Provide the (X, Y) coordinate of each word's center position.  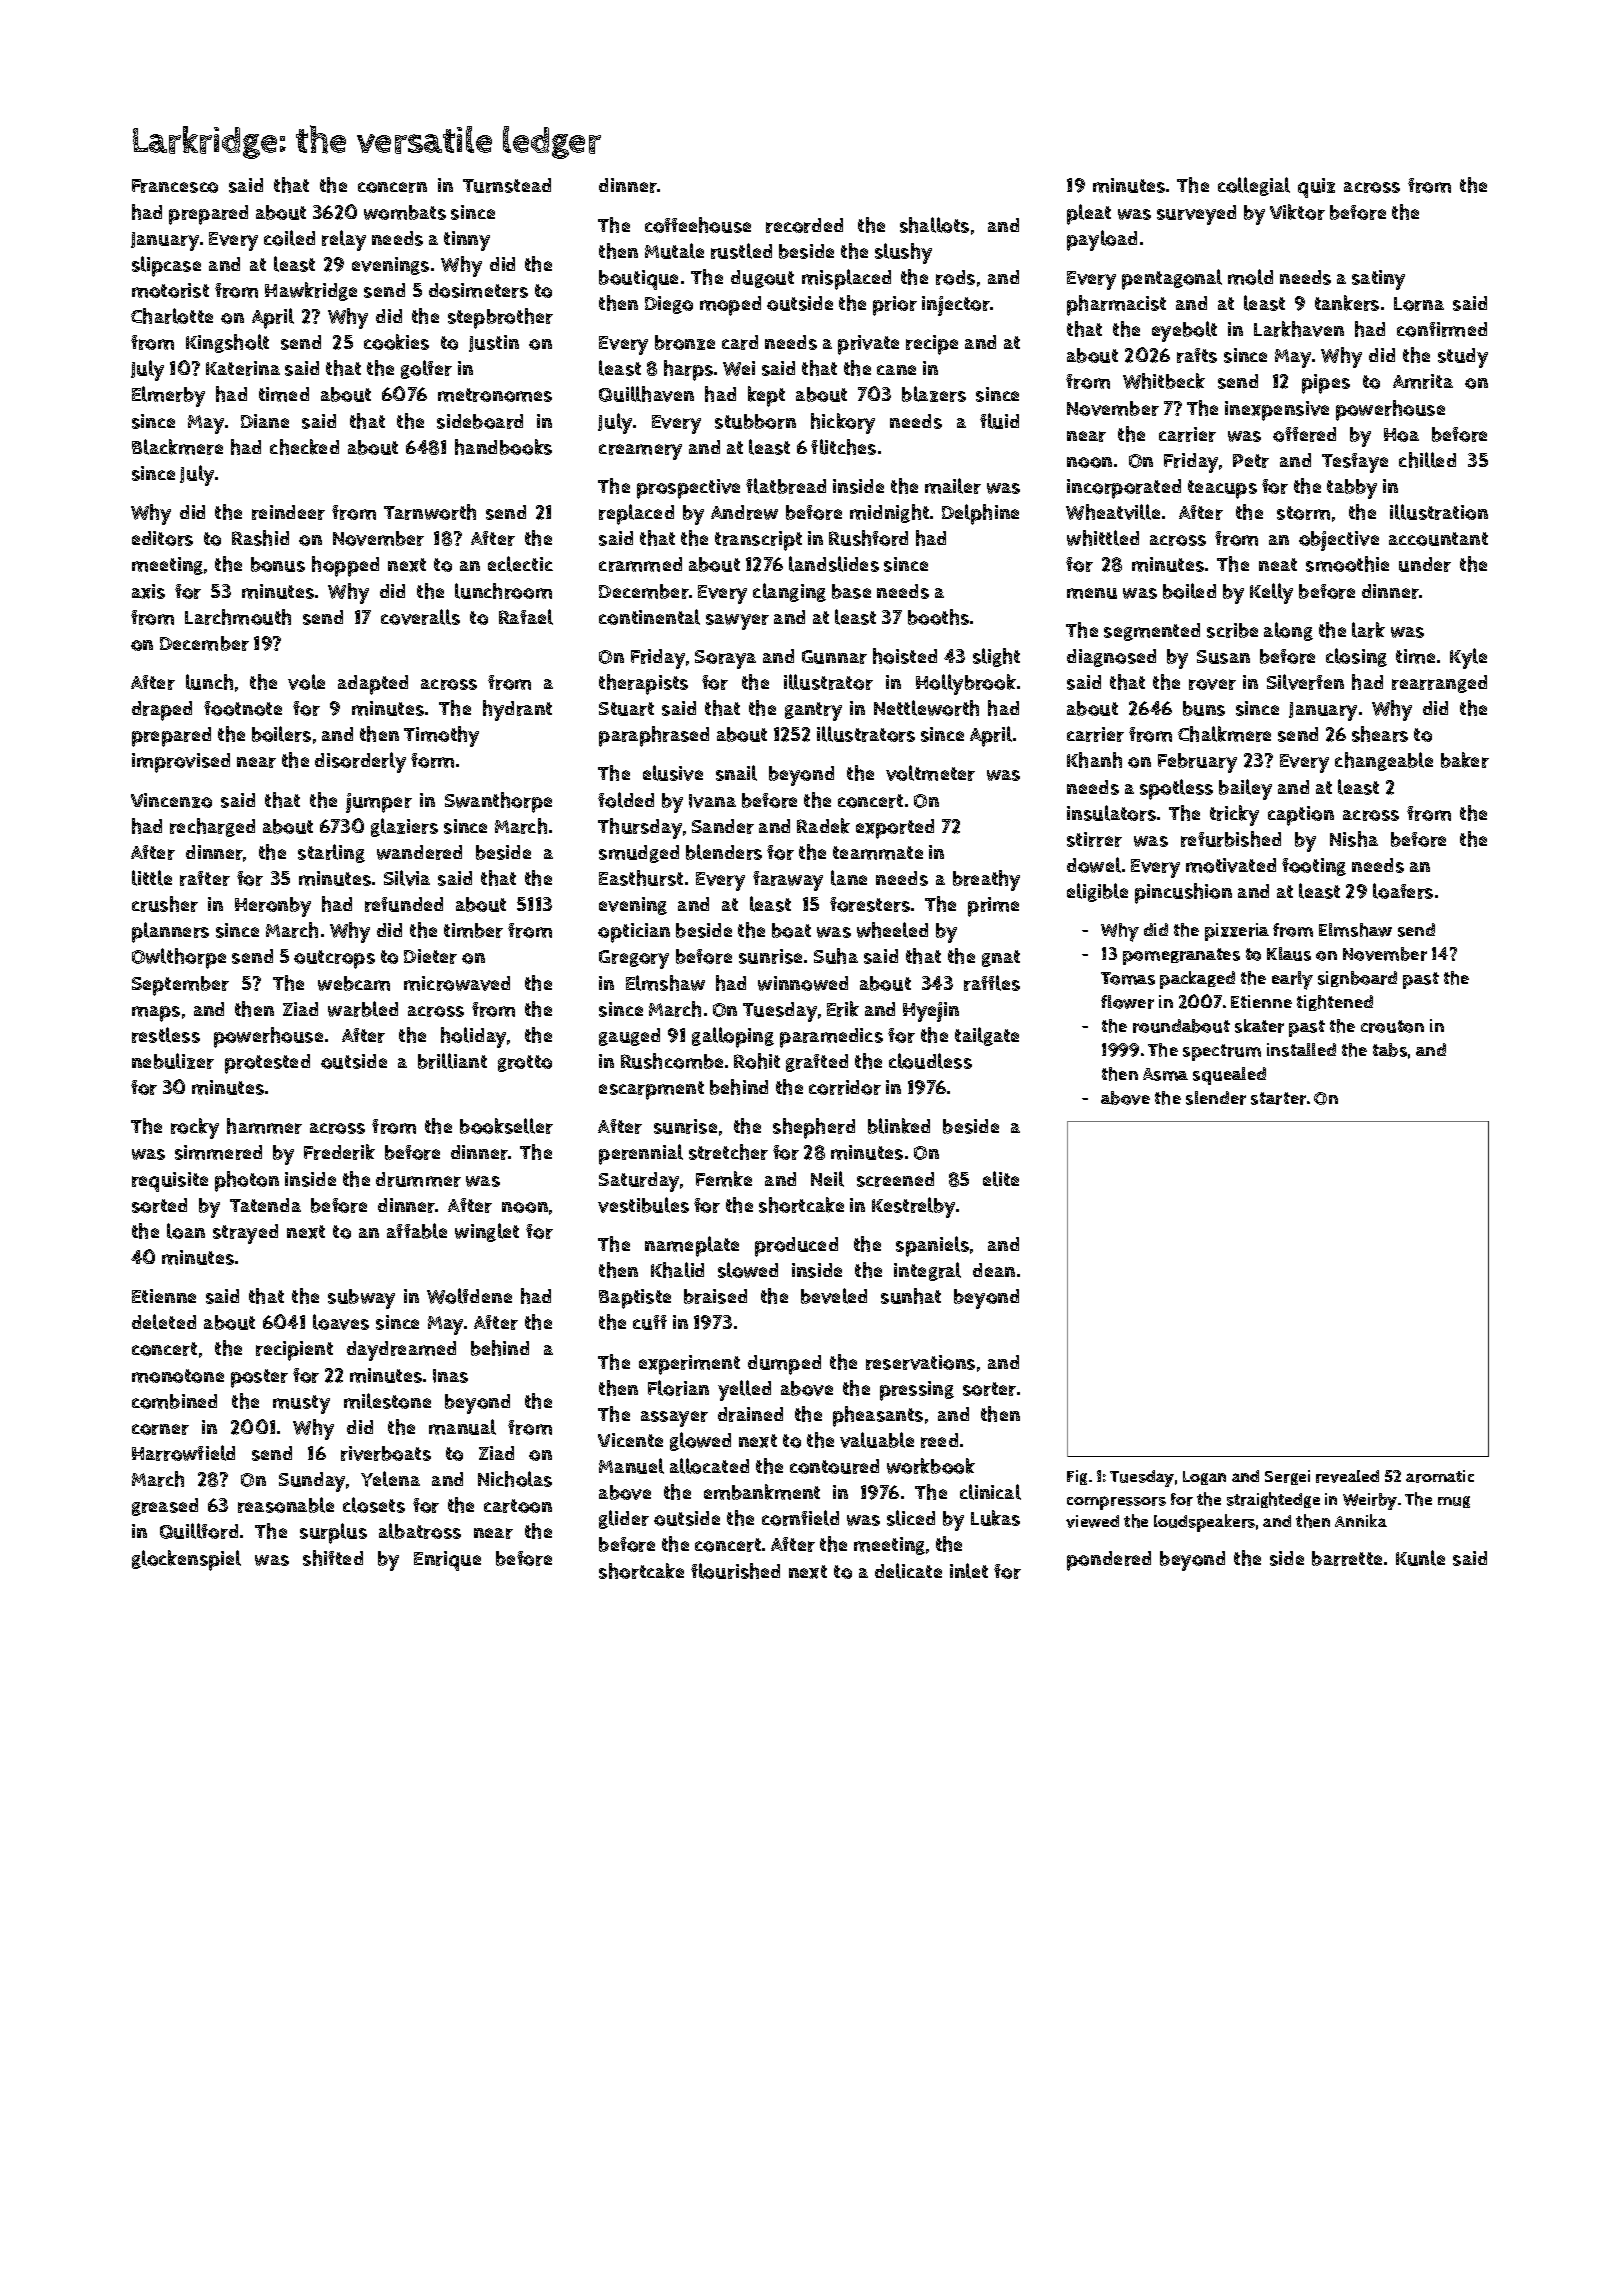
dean (994, 1270)
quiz (1316, 188)
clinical (990, 1492)
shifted (333, 1558)
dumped (784, 1365)
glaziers (404, 827)
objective (1339, 541)
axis (148, 591)
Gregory (634, 959)
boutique (638, 280)
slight (996, 657)
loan (186, 1231)
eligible (1097, 892)
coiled (289, 238)
